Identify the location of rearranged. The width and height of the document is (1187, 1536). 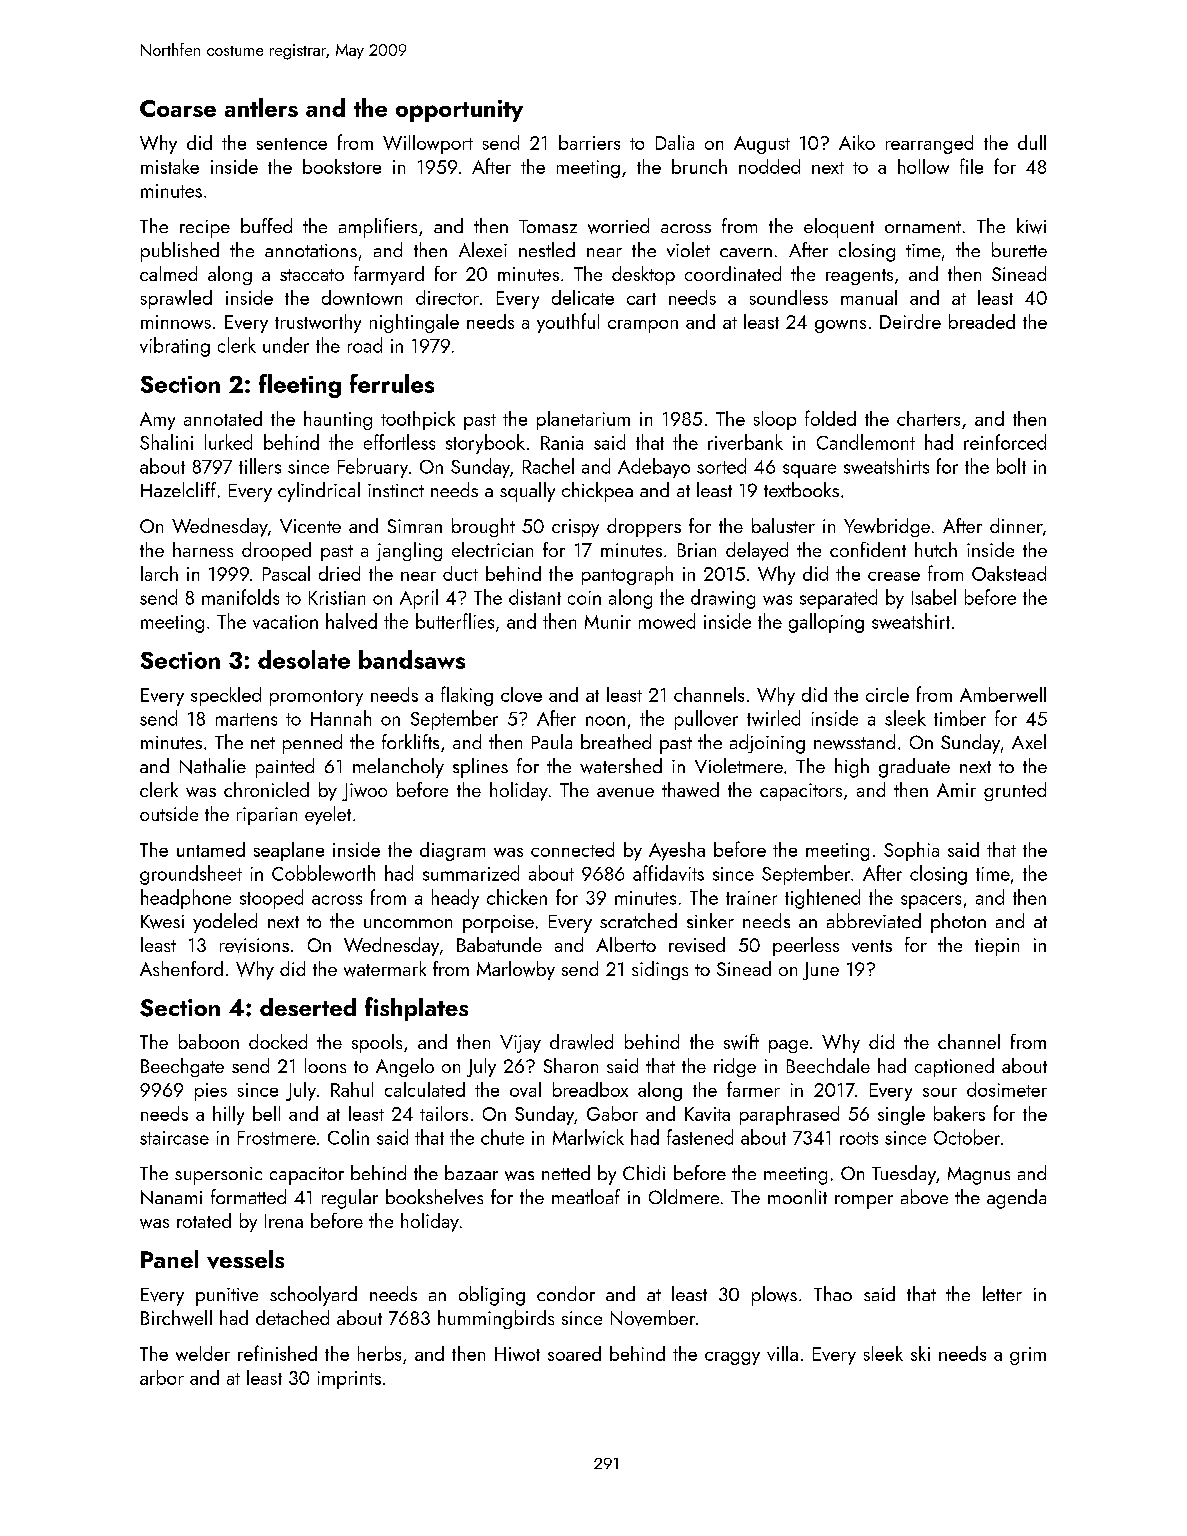
(929, 144).
